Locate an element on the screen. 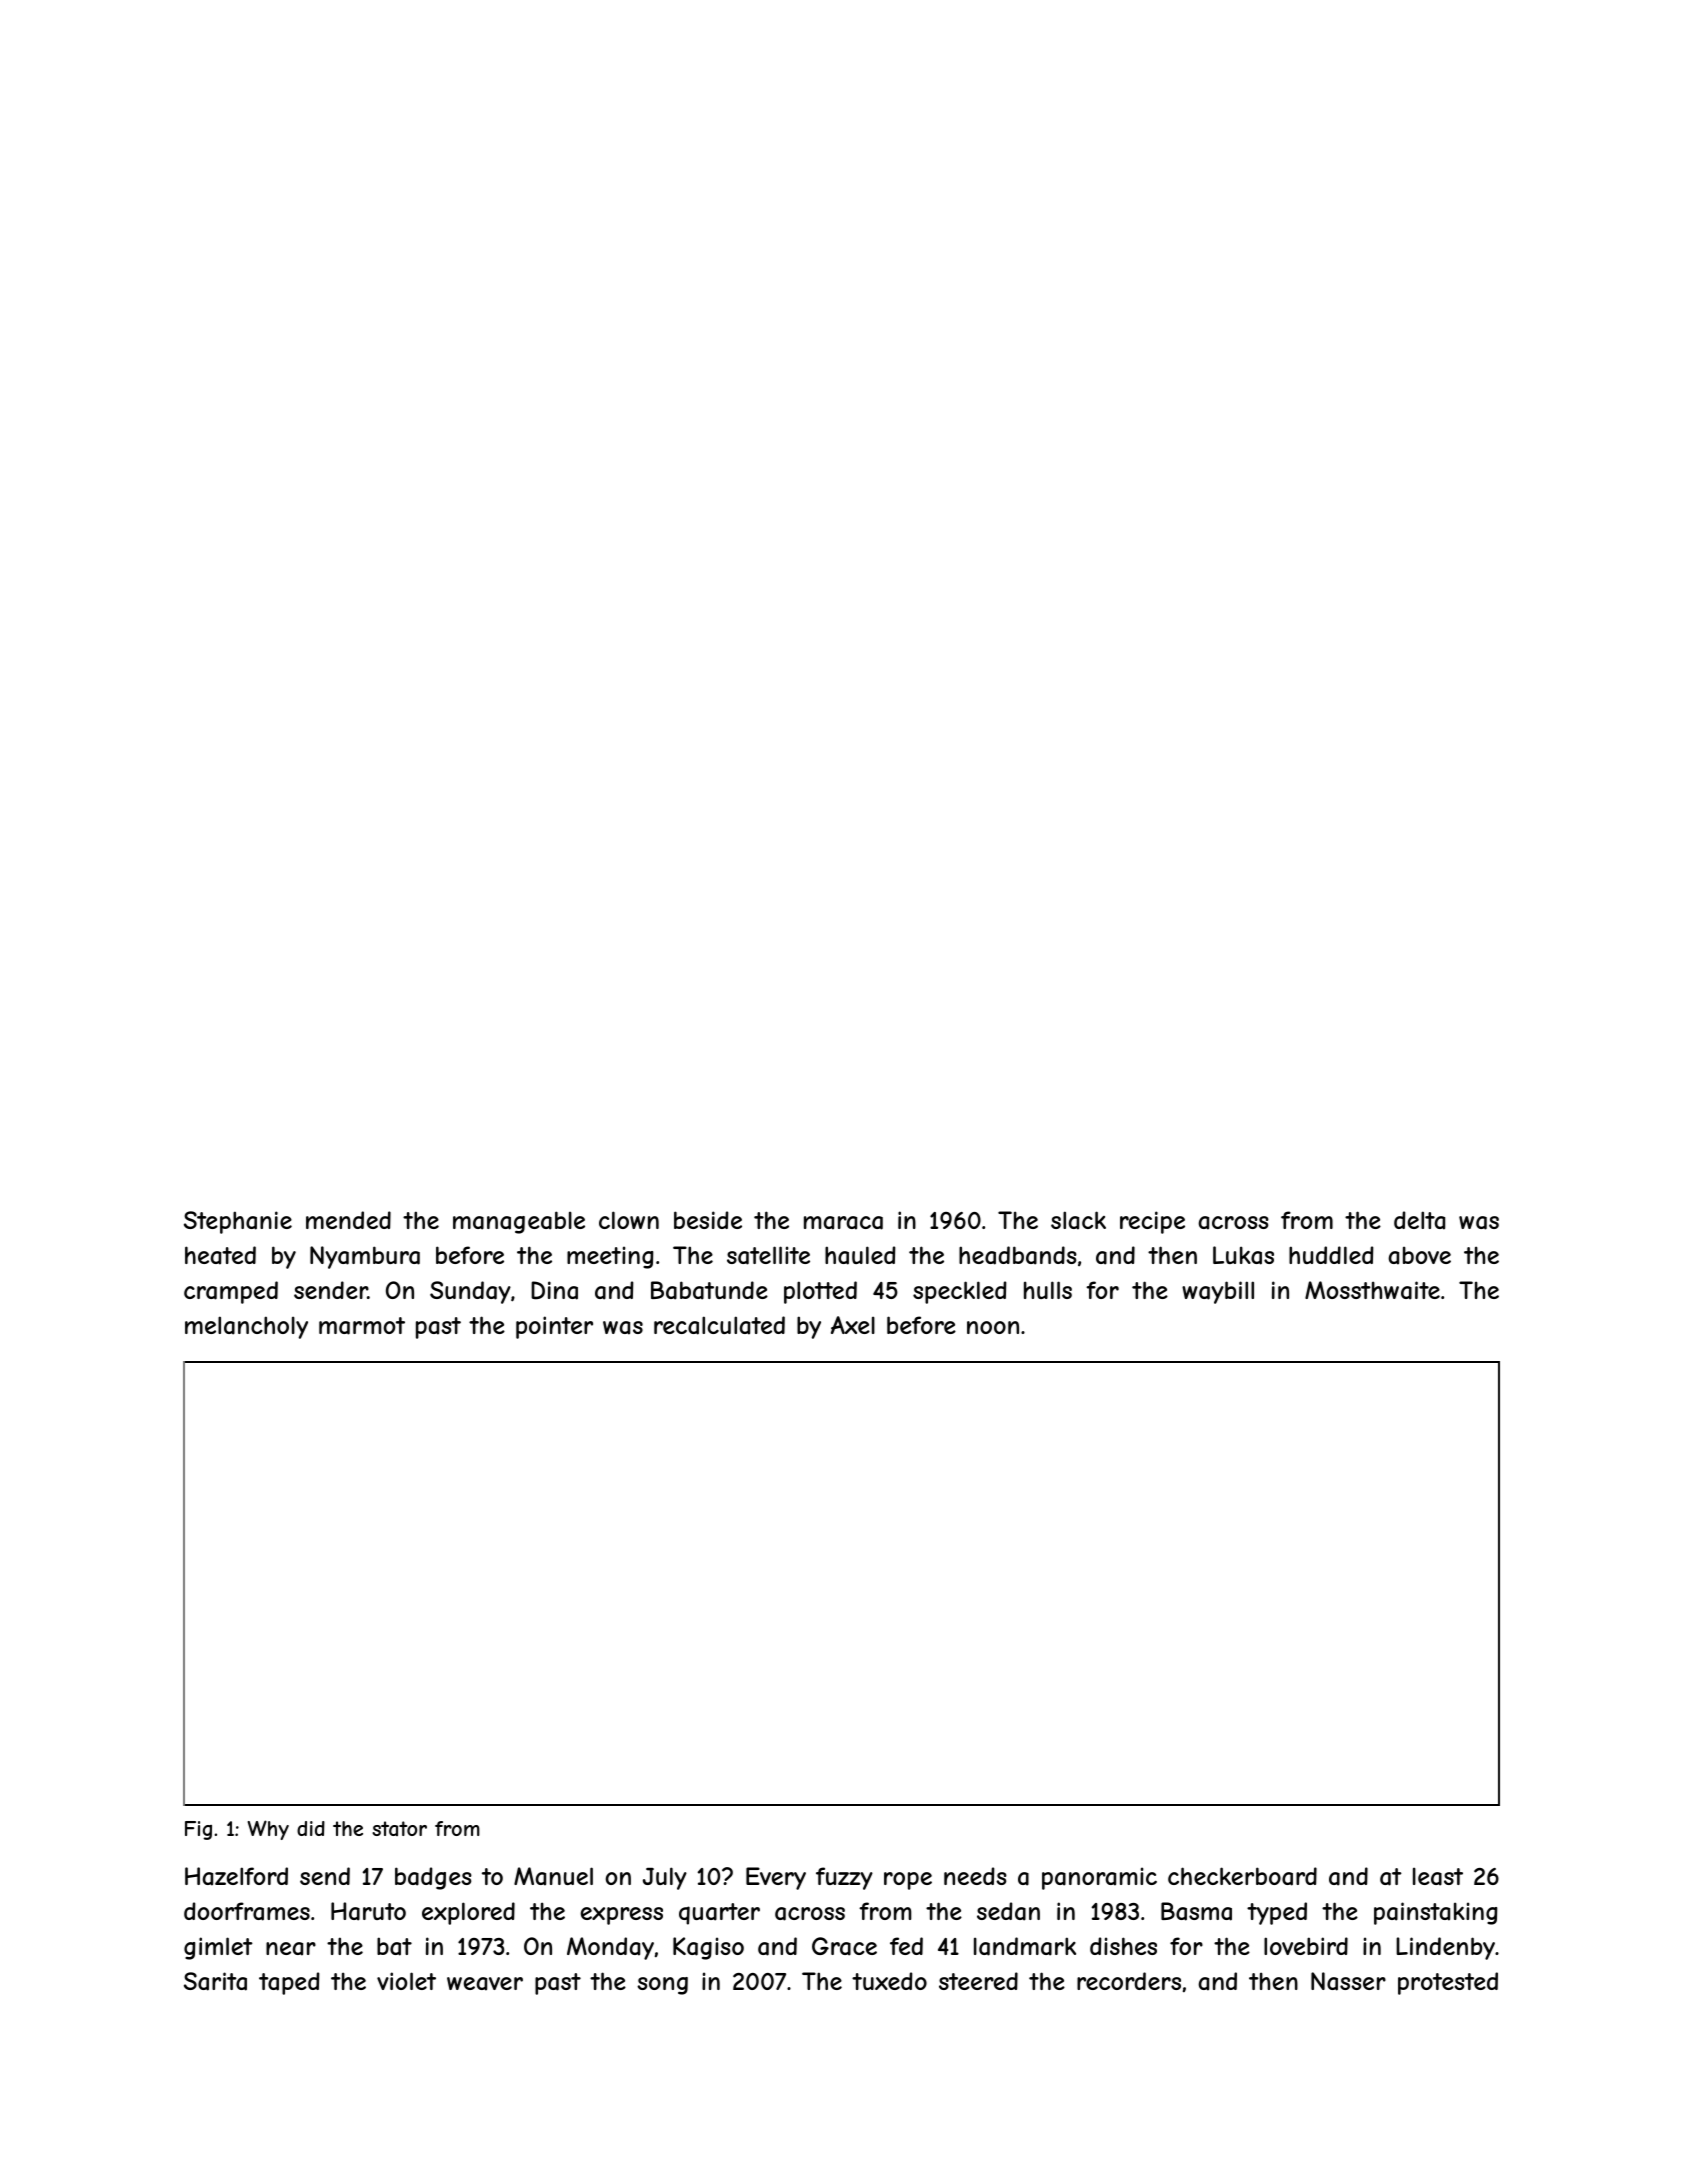 The width and height of the screenshot is (1683, 2178). Stephanie is located at coordinates (238, 1222).
